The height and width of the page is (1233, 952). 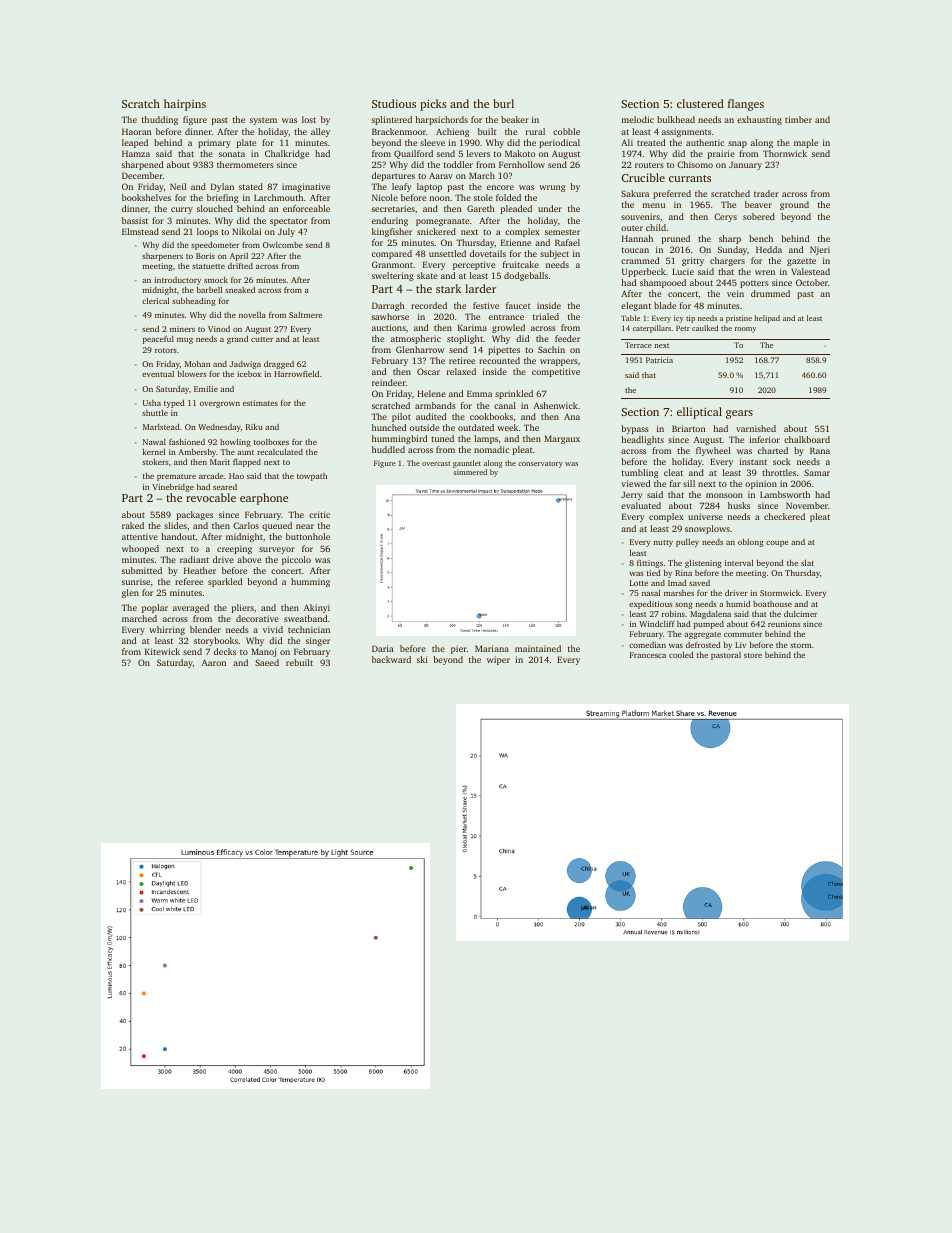 What do you see at coordinates (746, 105) in the page?
I see `flanges` at bounding box center [746, 105].
